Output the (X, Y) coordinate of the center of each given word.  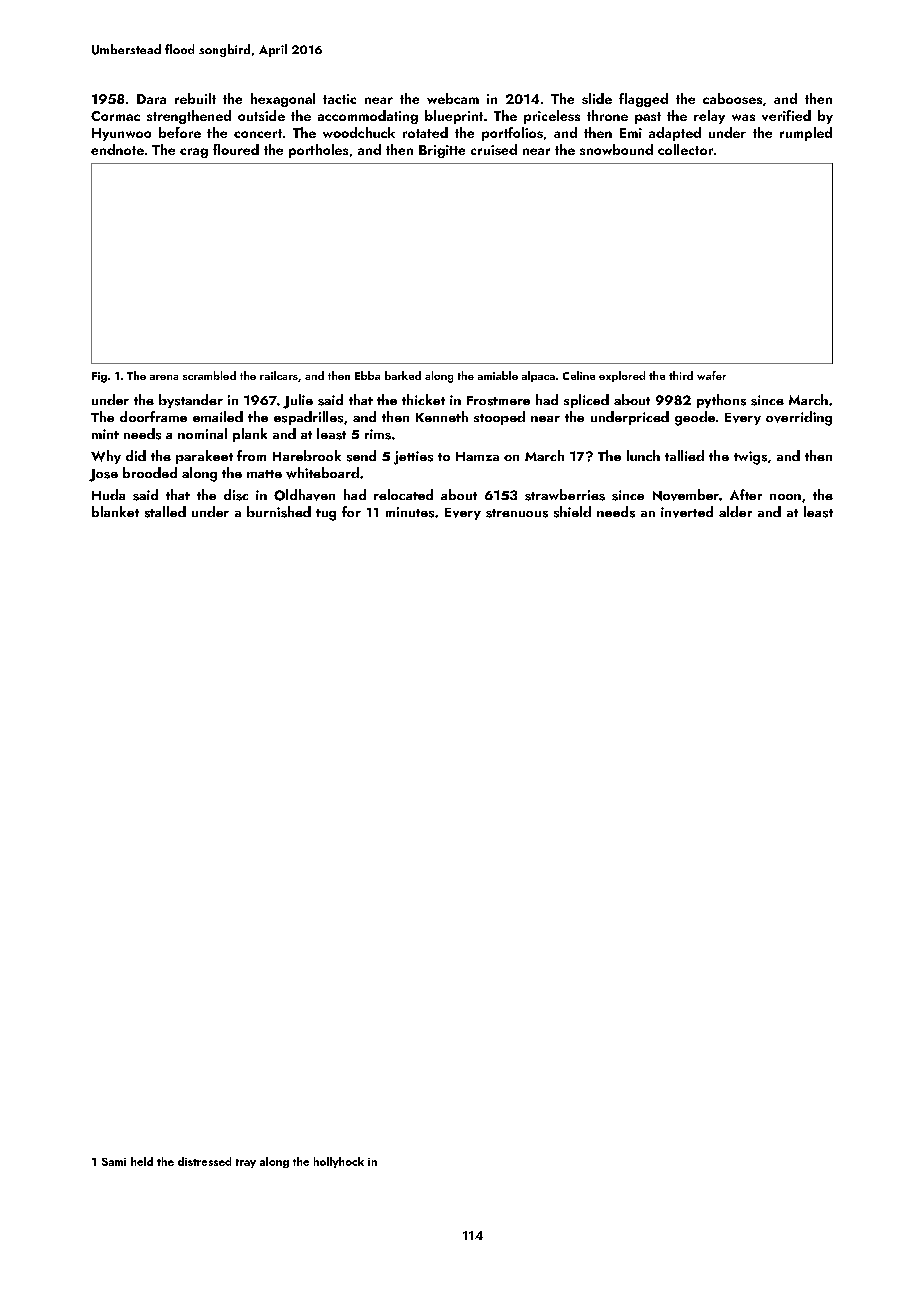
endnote (117, 149)
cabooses (732, 98)
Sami (114, 1162)
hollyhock (339, 1162)
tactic (339, 99)
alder (735, 511)
